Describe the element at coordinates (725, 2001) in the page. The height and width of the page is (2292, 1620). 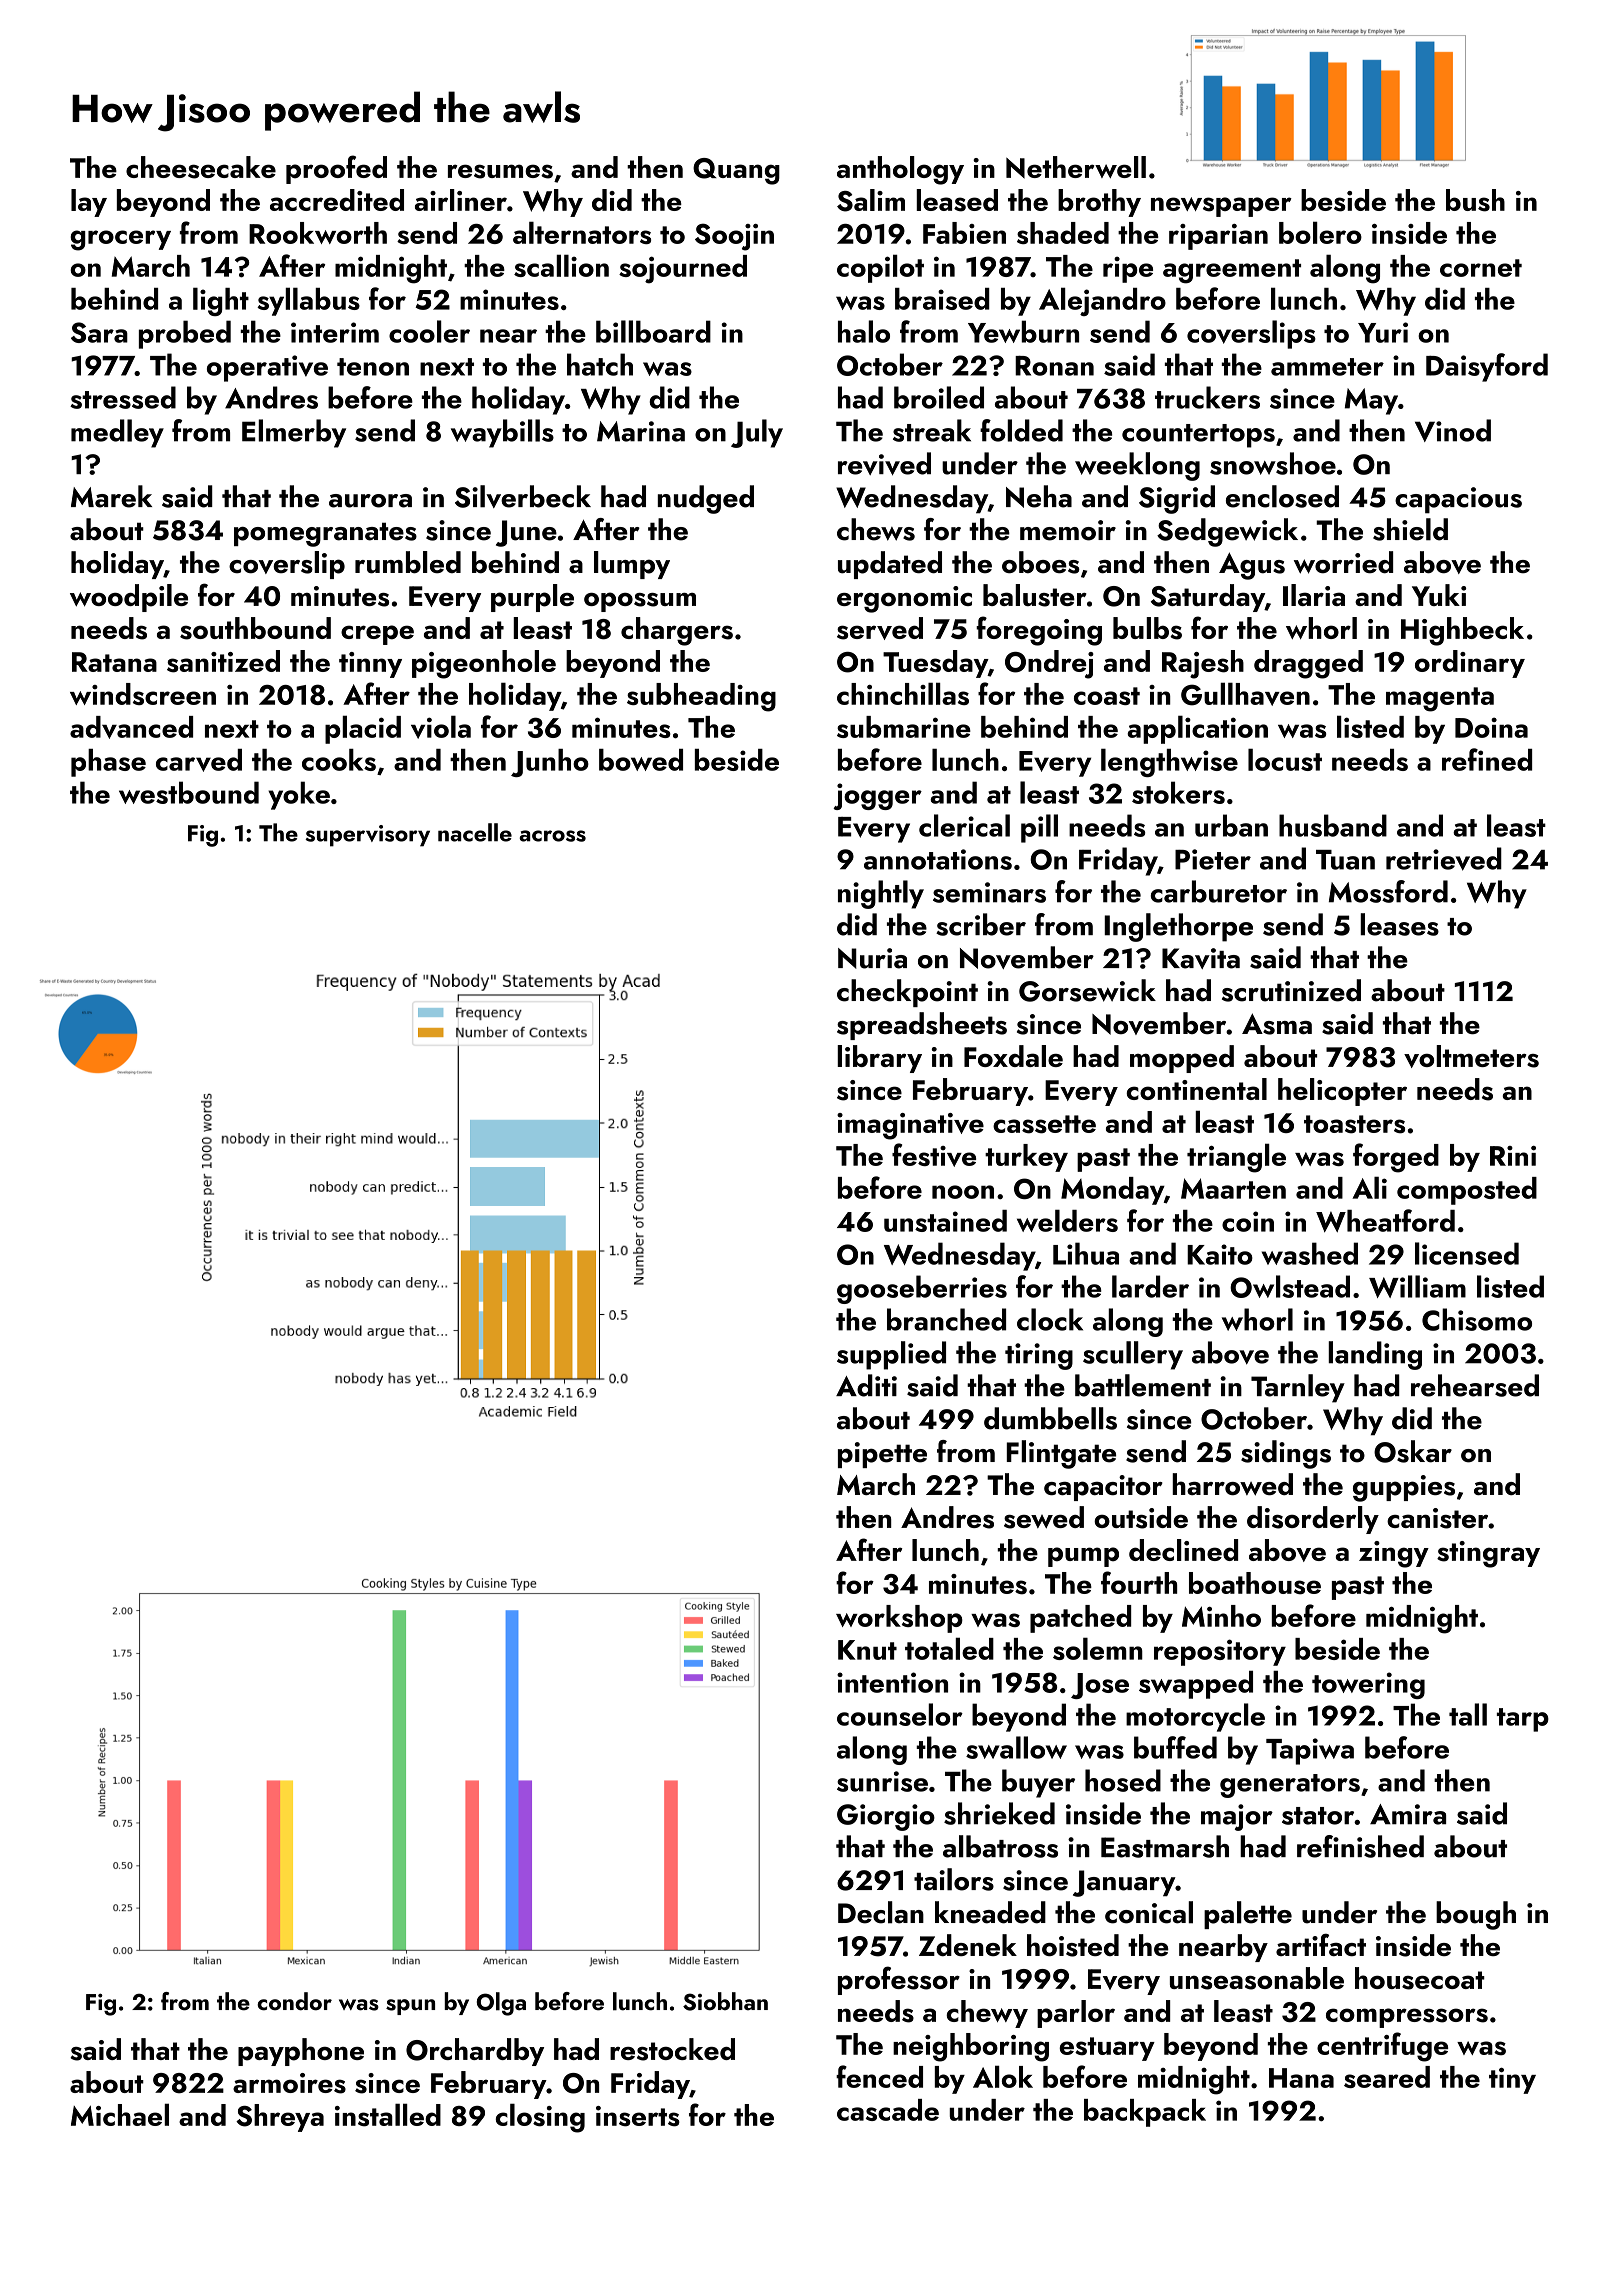
I see `Siobhan` at that location.
